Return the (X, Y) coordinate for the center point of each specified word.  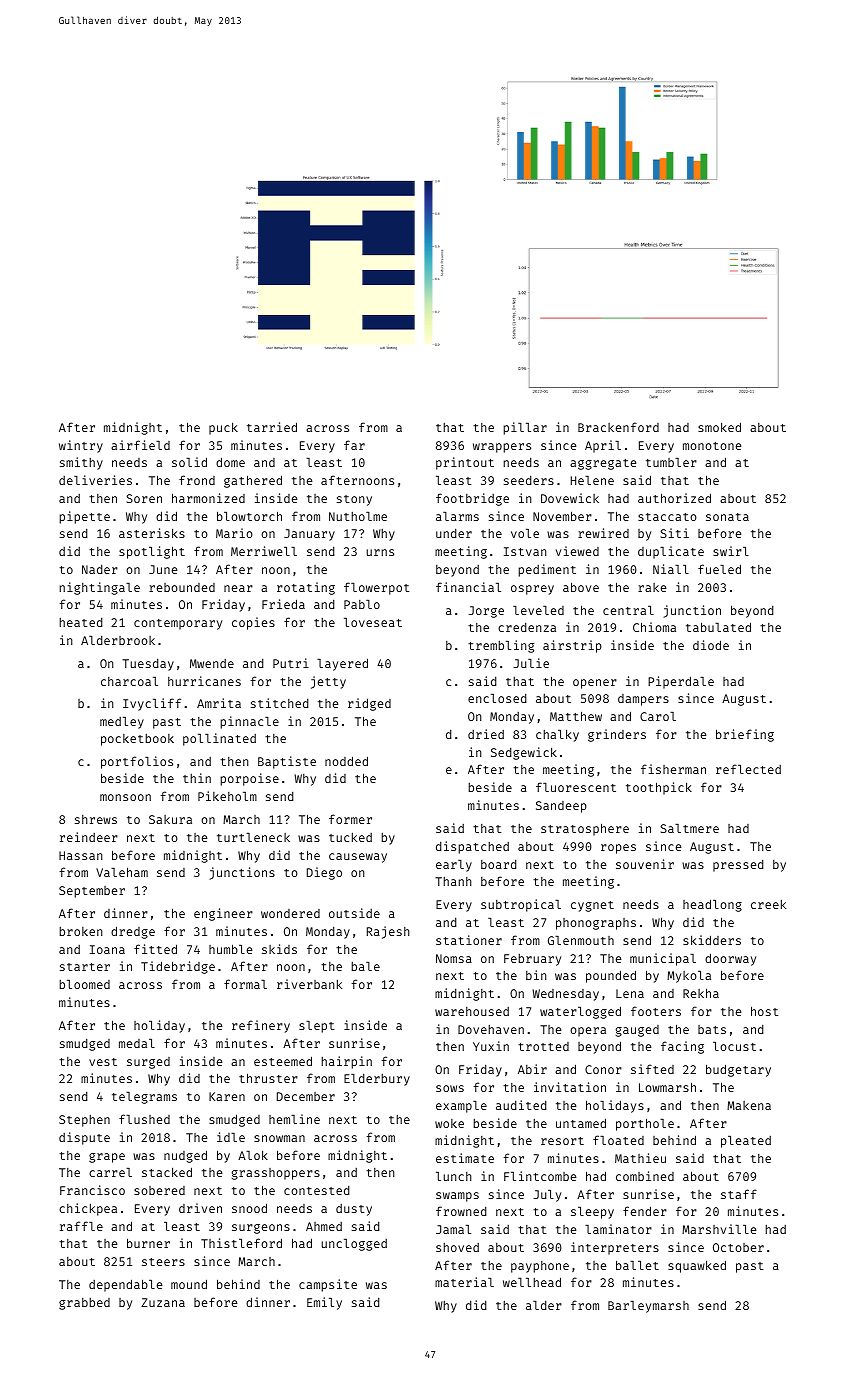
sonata (727, 517)
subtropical (521, 905)
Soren (144, 498)
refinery (261, 1026)
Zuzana (163, 1302)
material (464, 1282)
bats (712, 1029)
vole (525, 533)
